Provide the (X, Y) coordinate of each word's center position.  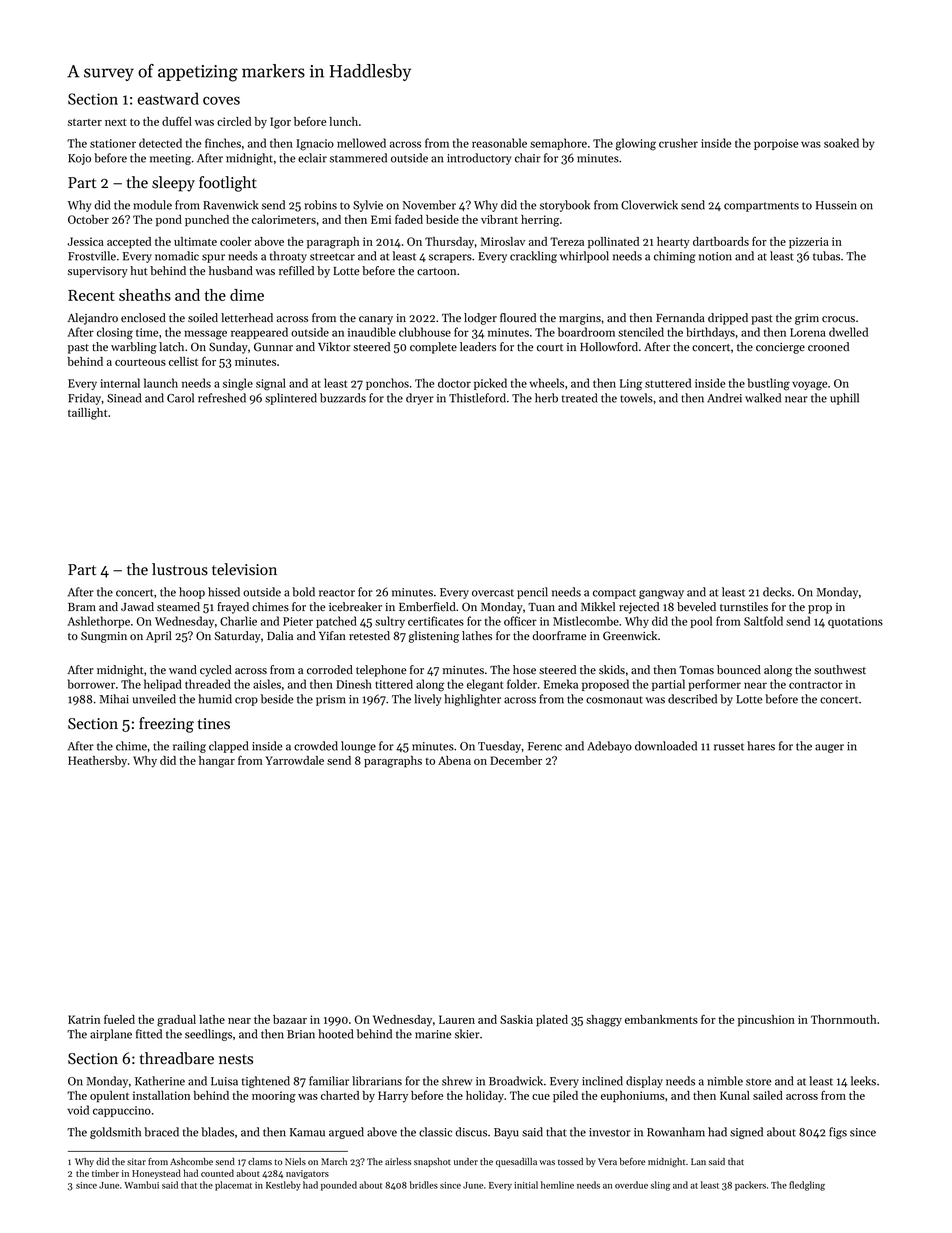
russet (729, 747)
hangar (217, 762)
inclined (602, 1081)
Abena (454, 760)
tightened (266, 1082)
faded (409, 219)
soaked (841, 143)
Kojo (79, 159)
